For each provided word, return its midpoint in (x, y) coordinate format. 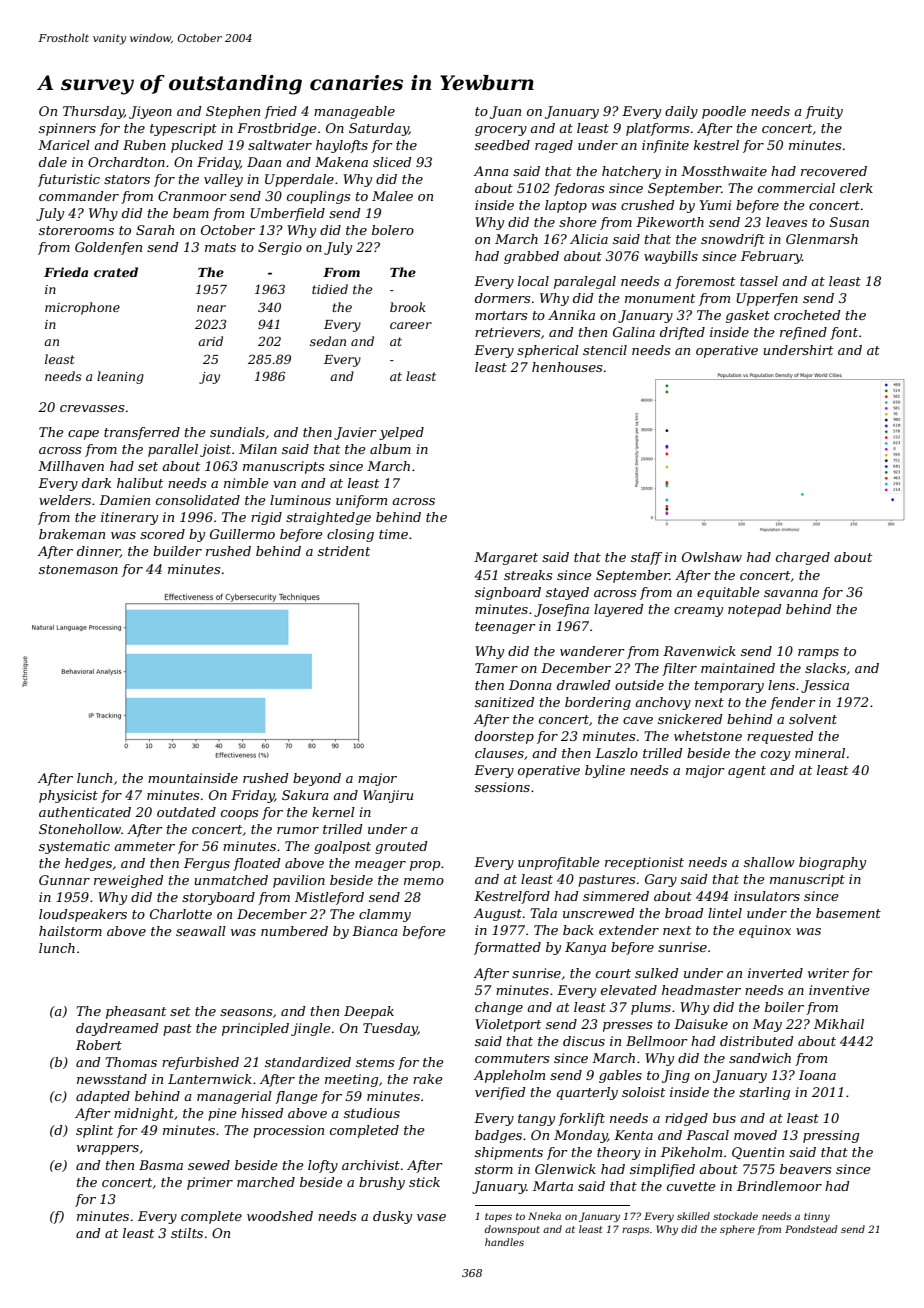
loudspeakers (83, 915)
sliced (392, 162)
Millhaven (71, 466)
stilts (187, 1233)
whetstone (708, 736)
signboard (508, 593)
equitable (728, 593)
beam (191, 213)
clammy (385, 915)
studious (372, 1113)
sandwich (760, 1058)
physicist (68, 796)
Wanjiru (388, 796)
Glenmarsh (822, 239)
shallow (769, 862)
